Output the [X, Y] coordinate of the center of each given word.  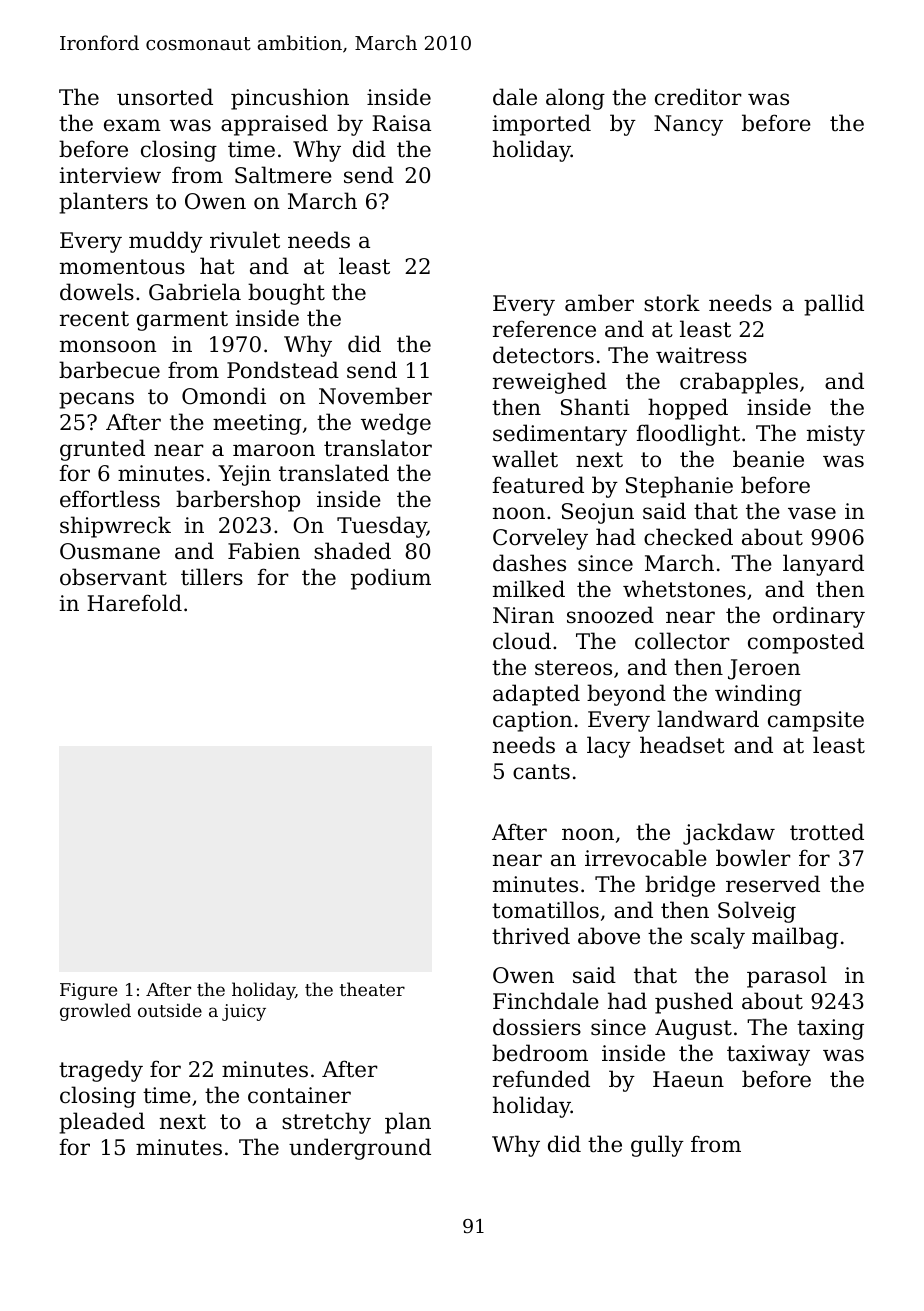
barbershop [238, 501]
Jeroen [764, 669]
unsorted [165, 97]
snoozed [610, 615]
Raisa [401, 123]
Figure [88, 991]
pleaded [102, 1123]
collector [682, 641]
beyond [626, 695]
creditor [698, 97]
